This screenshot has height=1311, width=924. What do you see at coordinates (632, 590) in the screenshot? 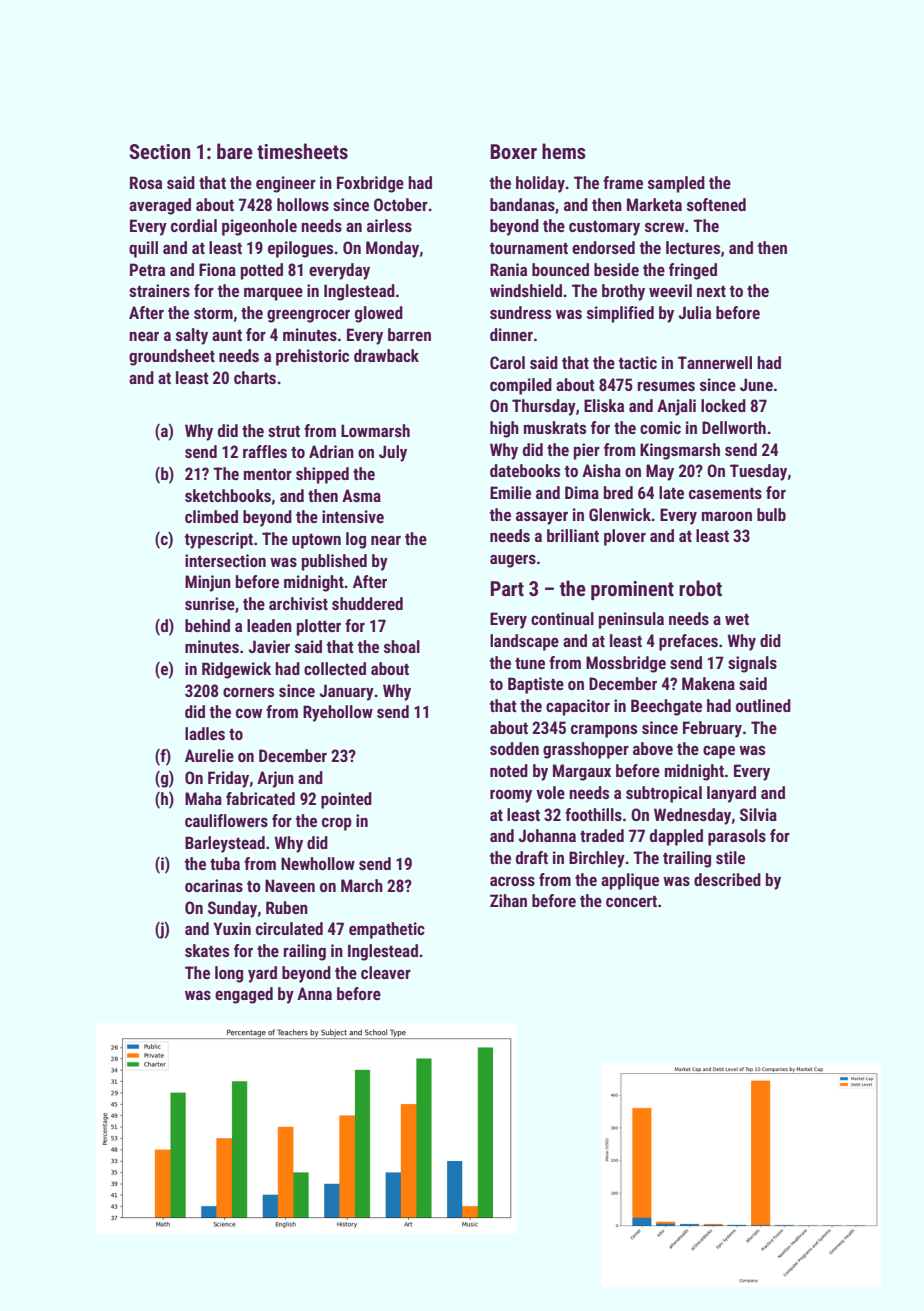
I see `prominent` at bounding box center [632, 590].
